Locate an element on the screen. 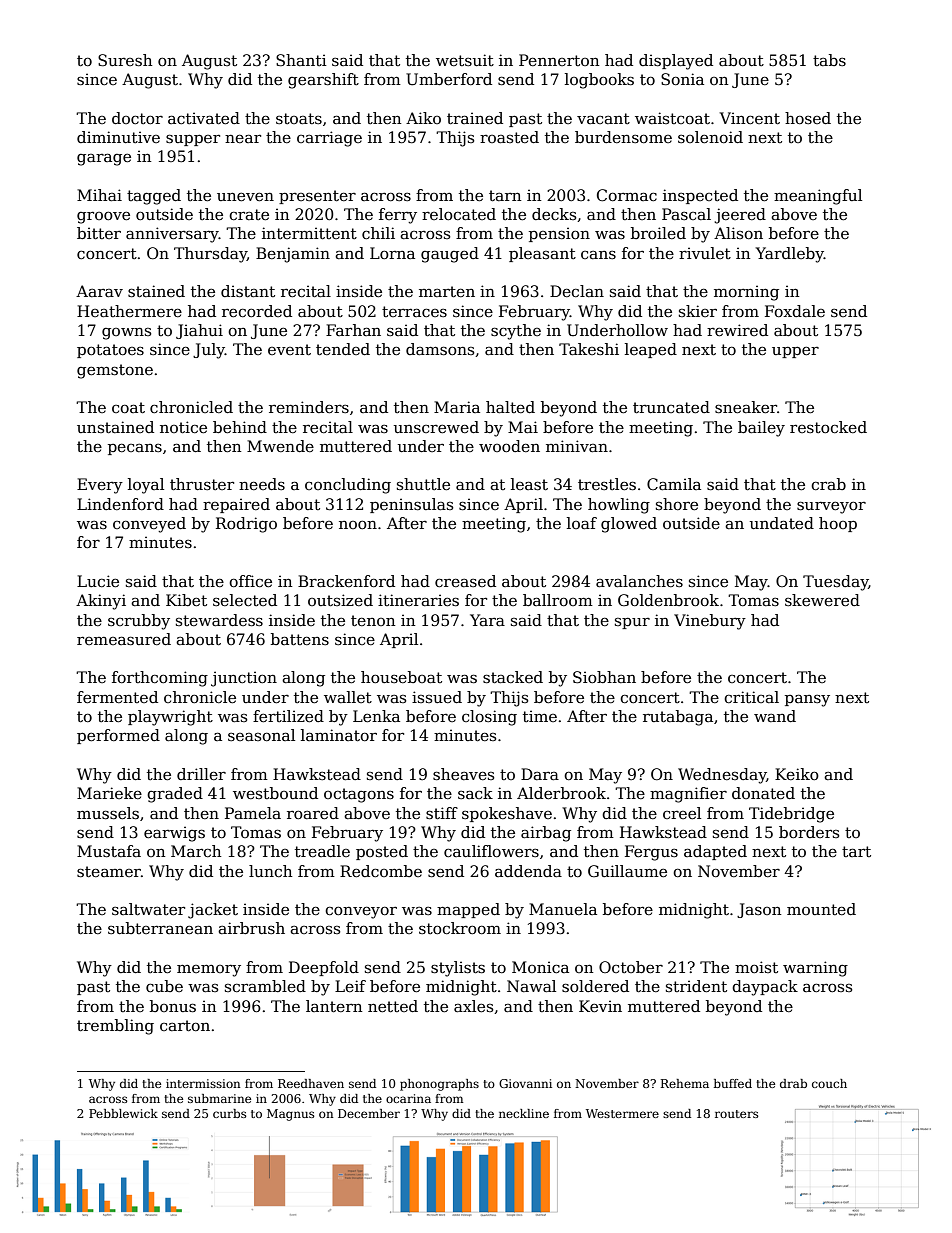  stockroom is located at coordinates (460, 928).
